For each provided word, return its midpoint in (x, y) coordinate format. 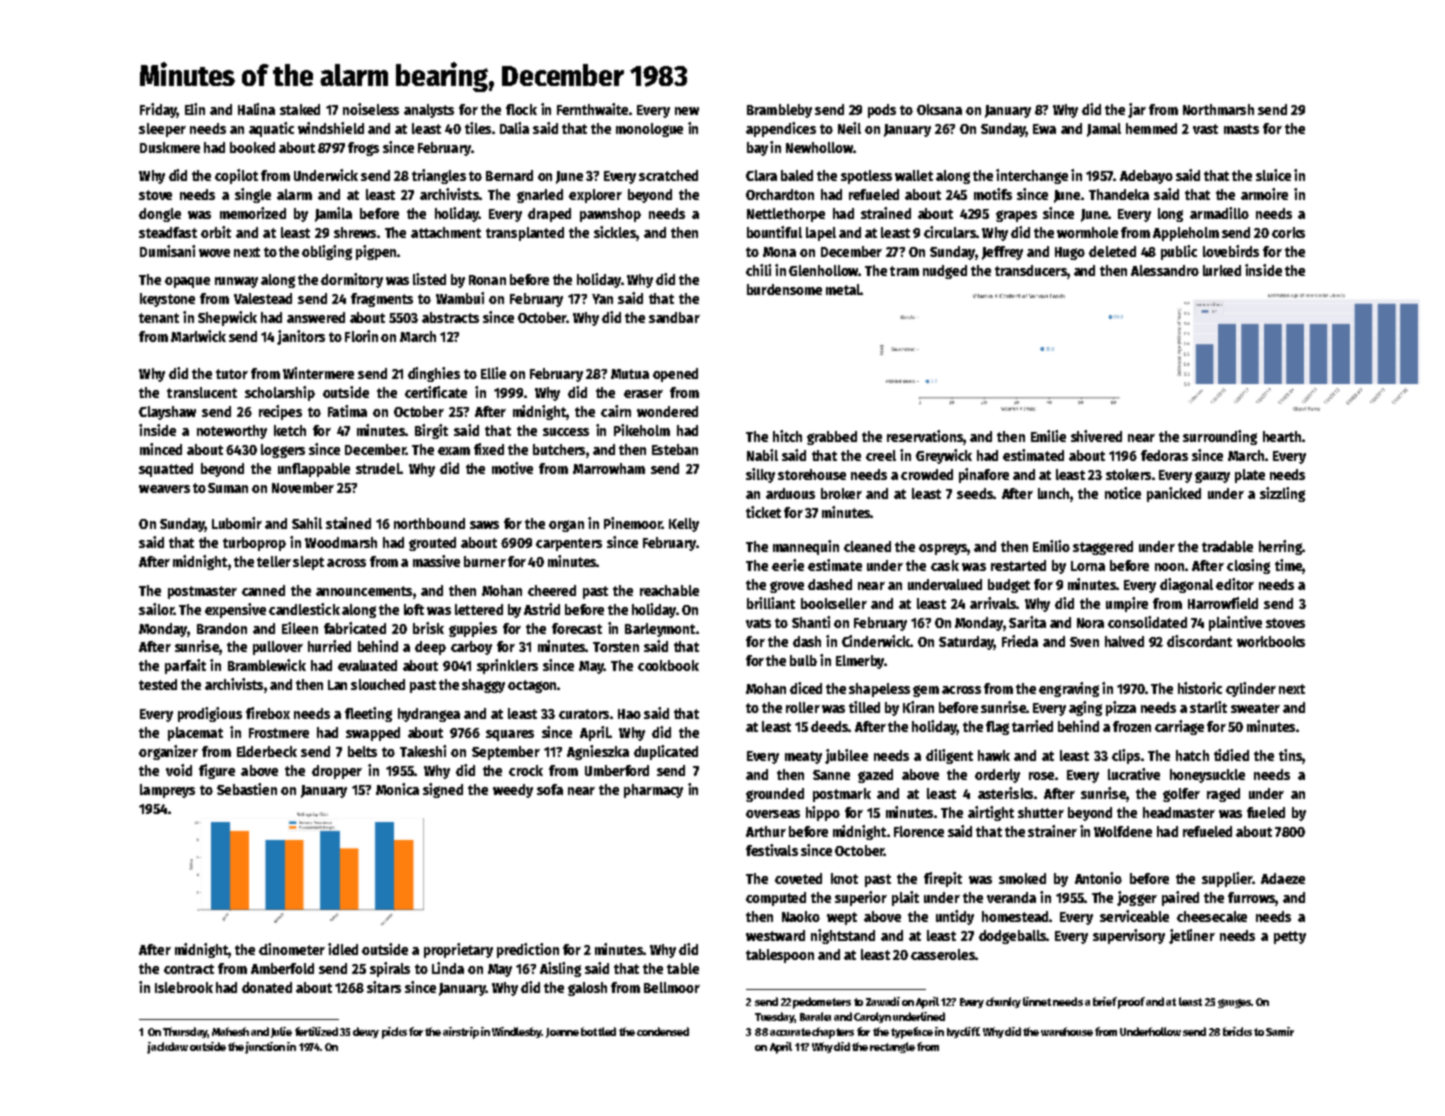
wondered (667, 411)
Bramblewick (267, 665)
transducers (1031, 270)
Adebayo (1146, 177)
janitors (301, 337)
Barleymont (660, 630)
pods (882, 111)
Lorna (1088, 566)
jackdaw (167, 1048)
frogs (363, 149)
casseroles (943, 954)
